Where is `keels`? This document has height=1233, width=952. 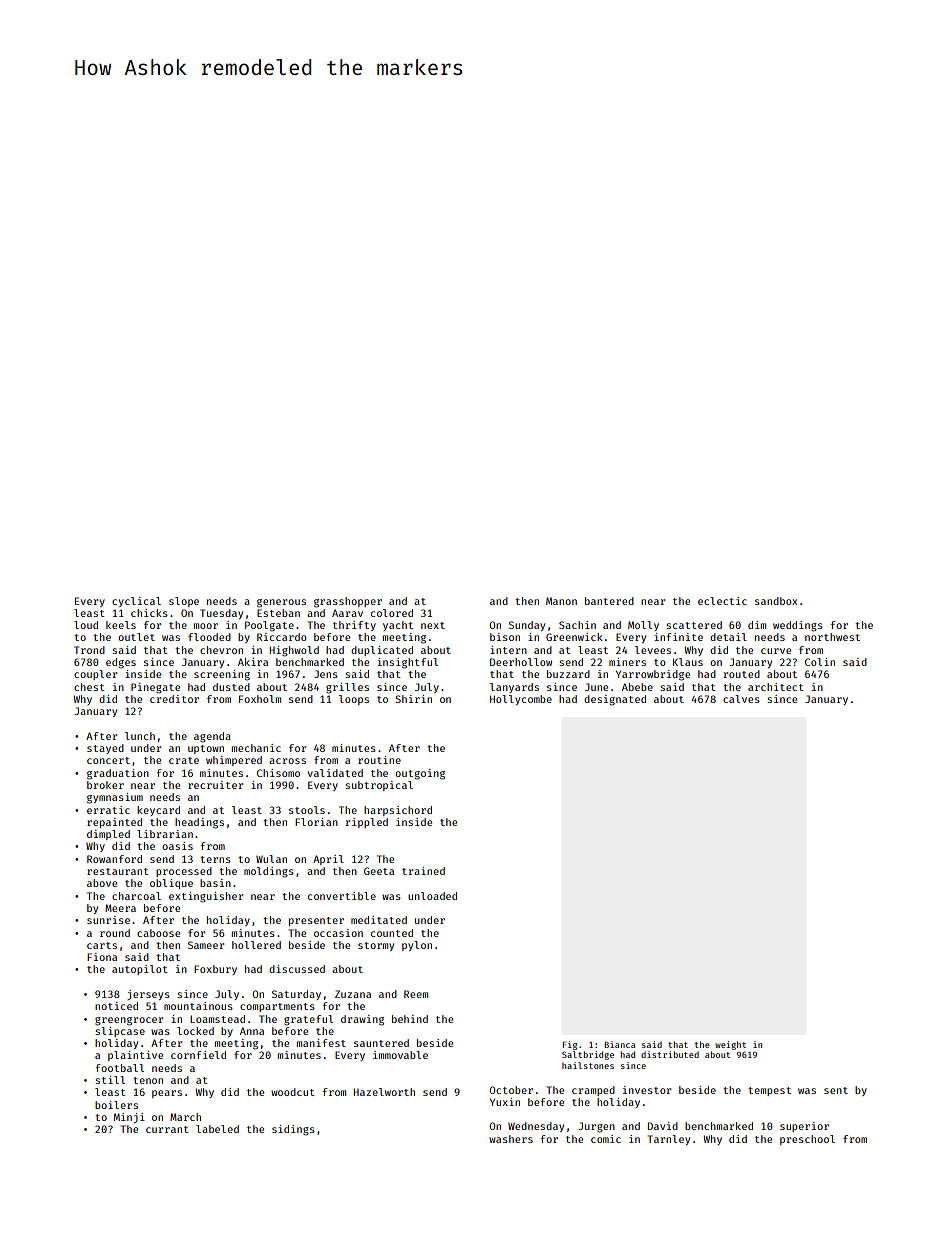
keels is located at coordinates (121, 625).
